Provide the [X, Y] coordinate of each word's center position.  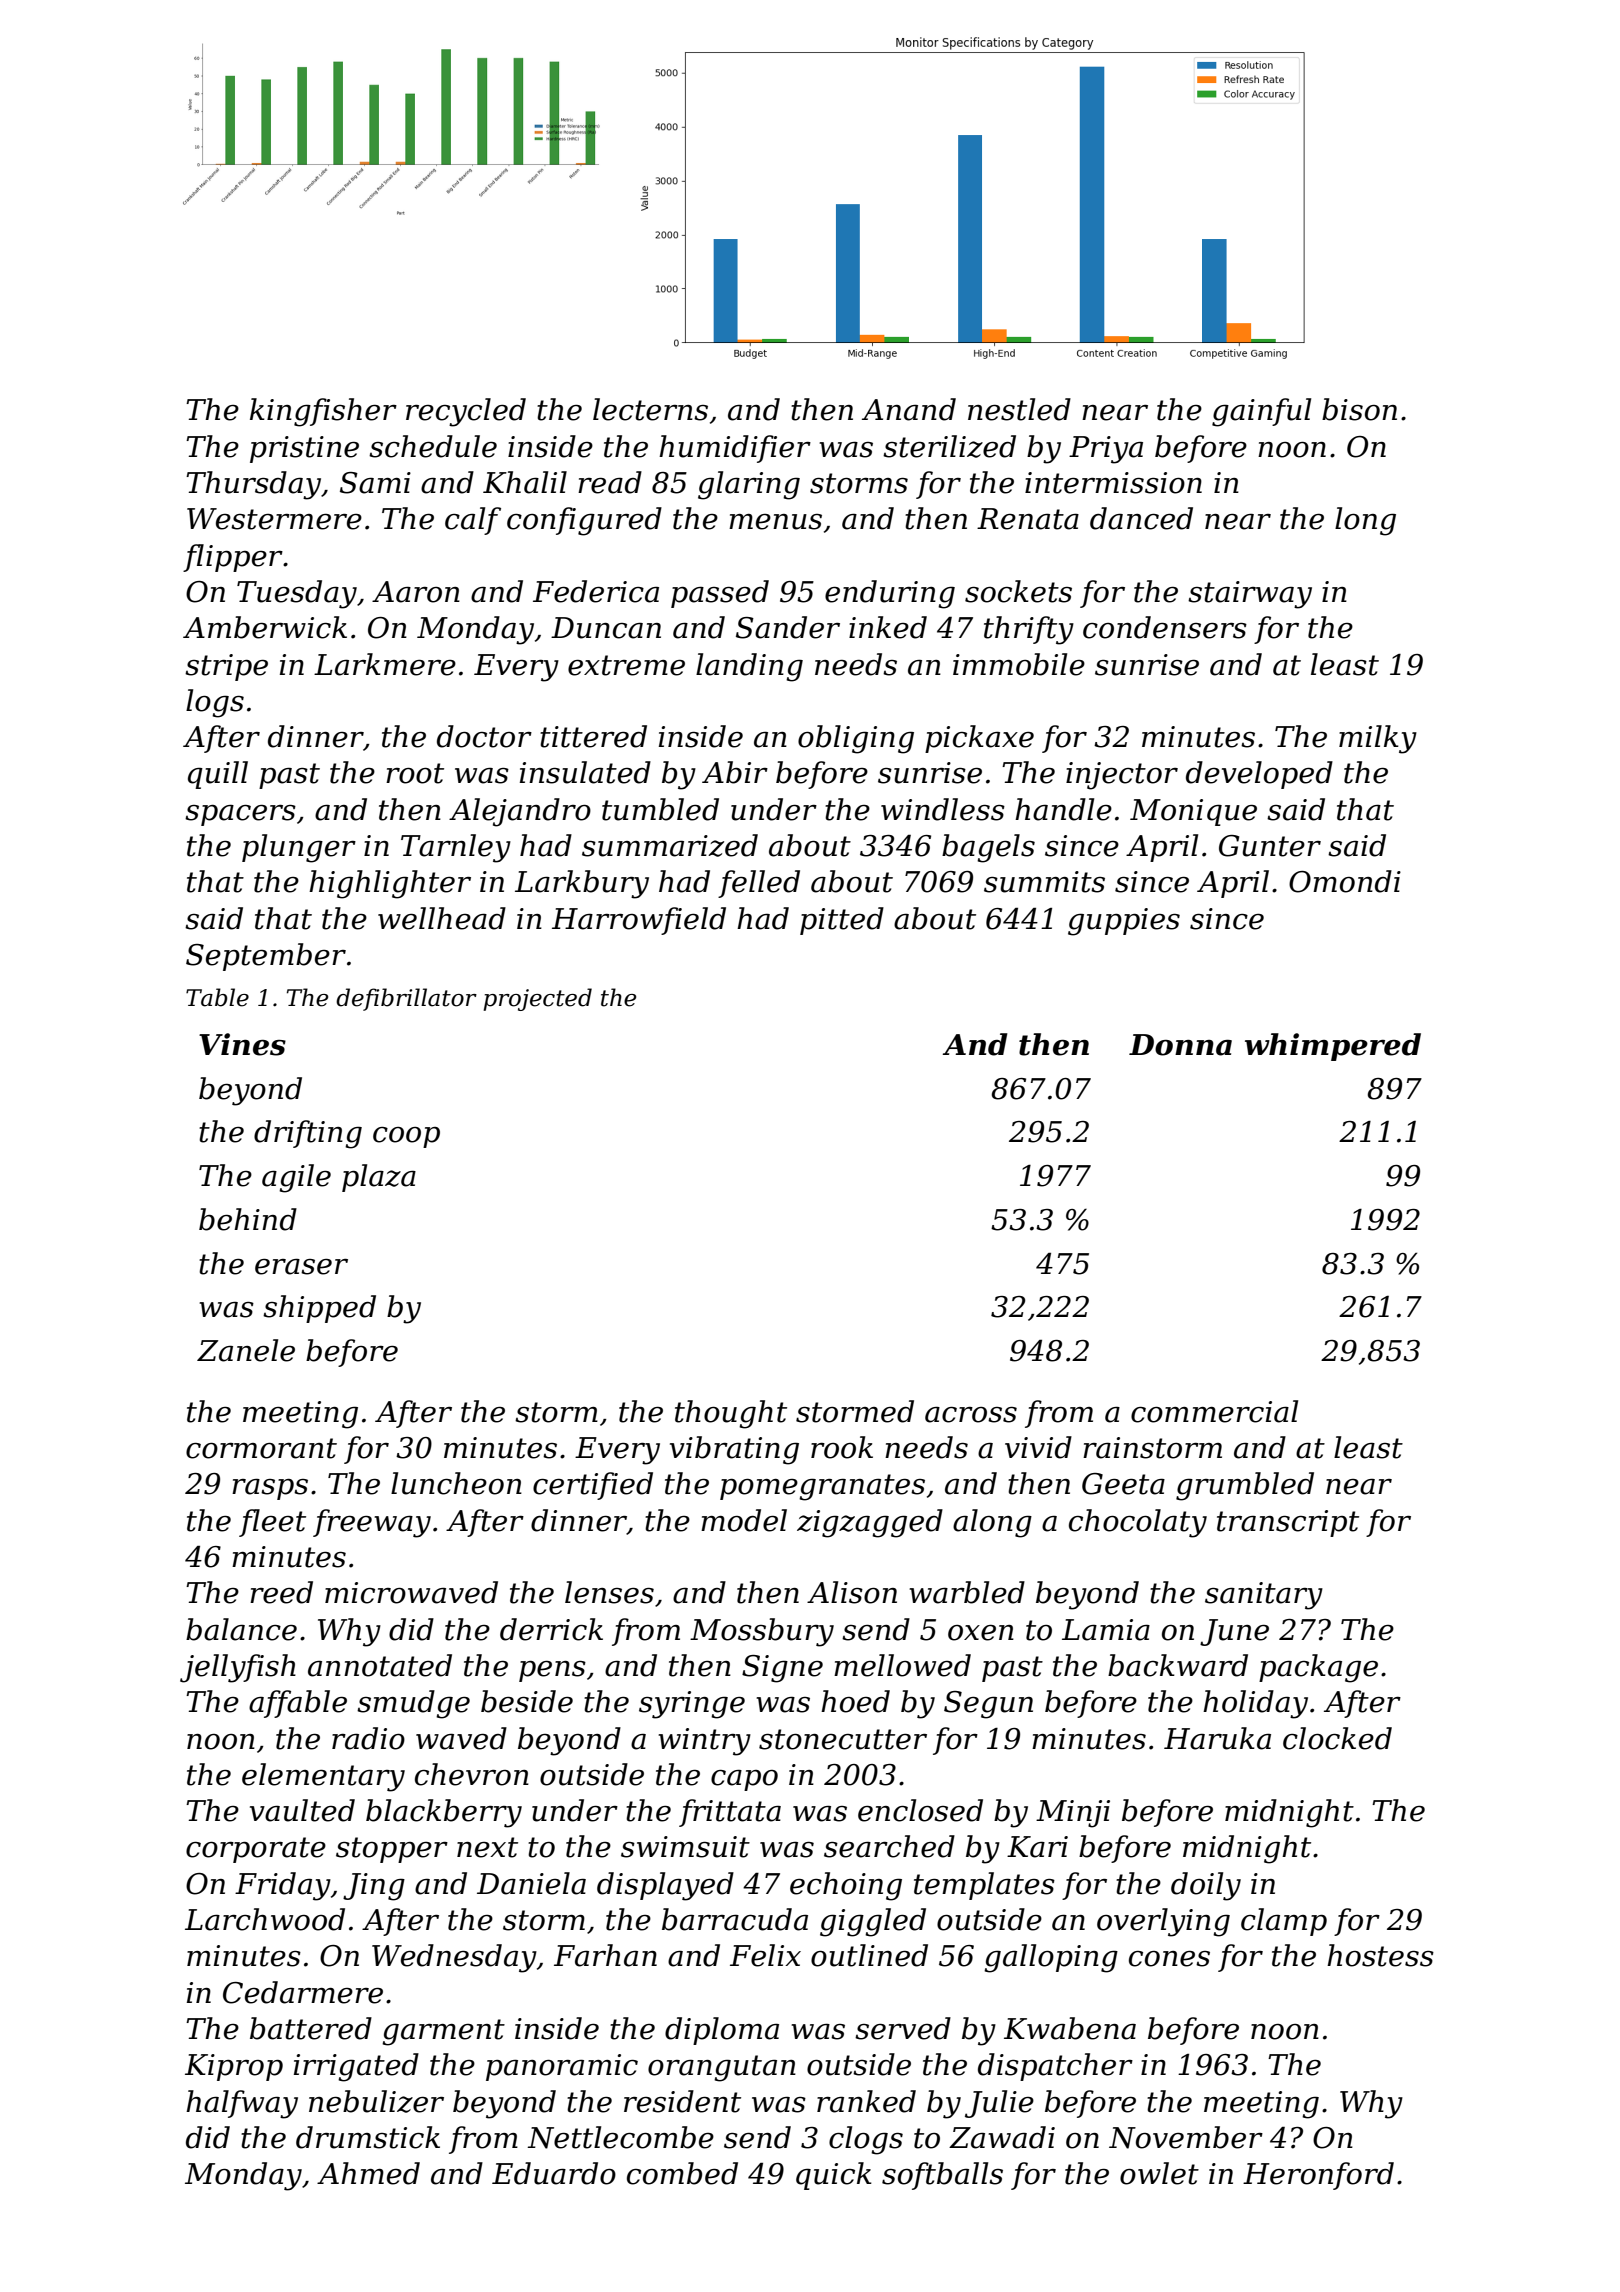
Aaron [416, 592]
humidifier [735, 449]
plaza [379, 1178]
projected [537, 999]
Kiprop [234, 2067]
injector [1122, 776]
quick [834, 2176]
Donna [1180, 1045]
